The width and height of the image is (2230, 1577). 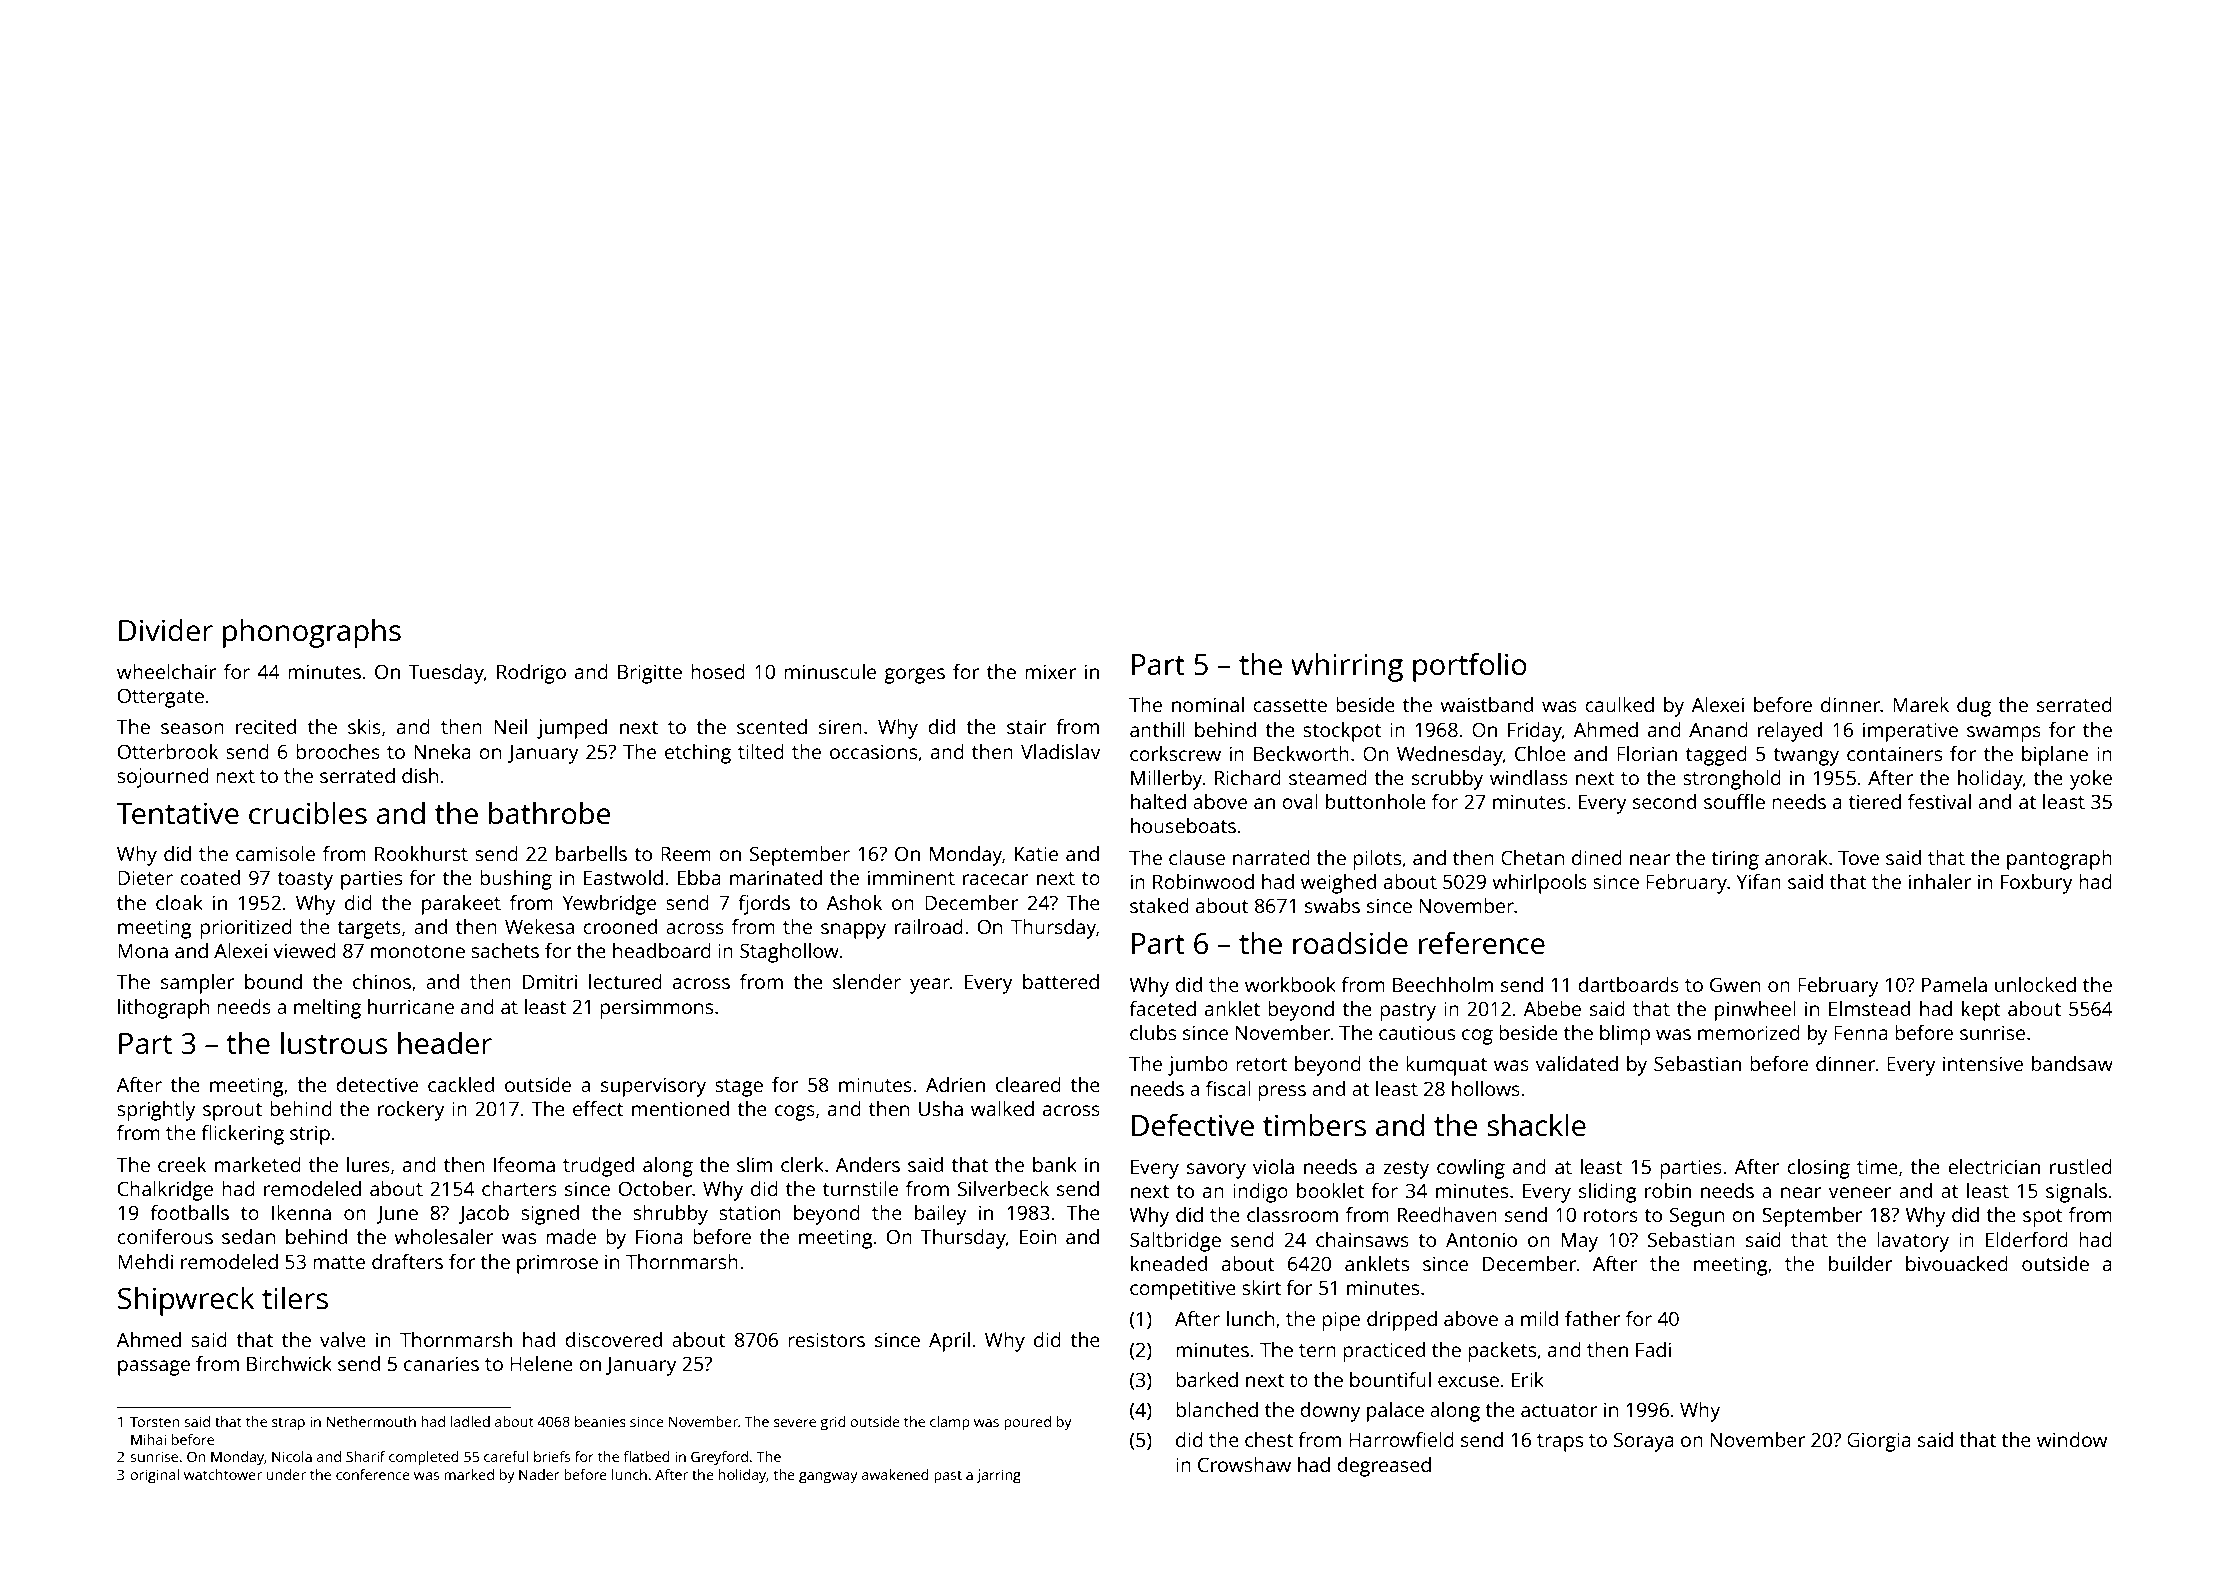 What do you see at coordinates (1050, 671) in the image?
I see `mixer` at bounding box center [1050, 671].
